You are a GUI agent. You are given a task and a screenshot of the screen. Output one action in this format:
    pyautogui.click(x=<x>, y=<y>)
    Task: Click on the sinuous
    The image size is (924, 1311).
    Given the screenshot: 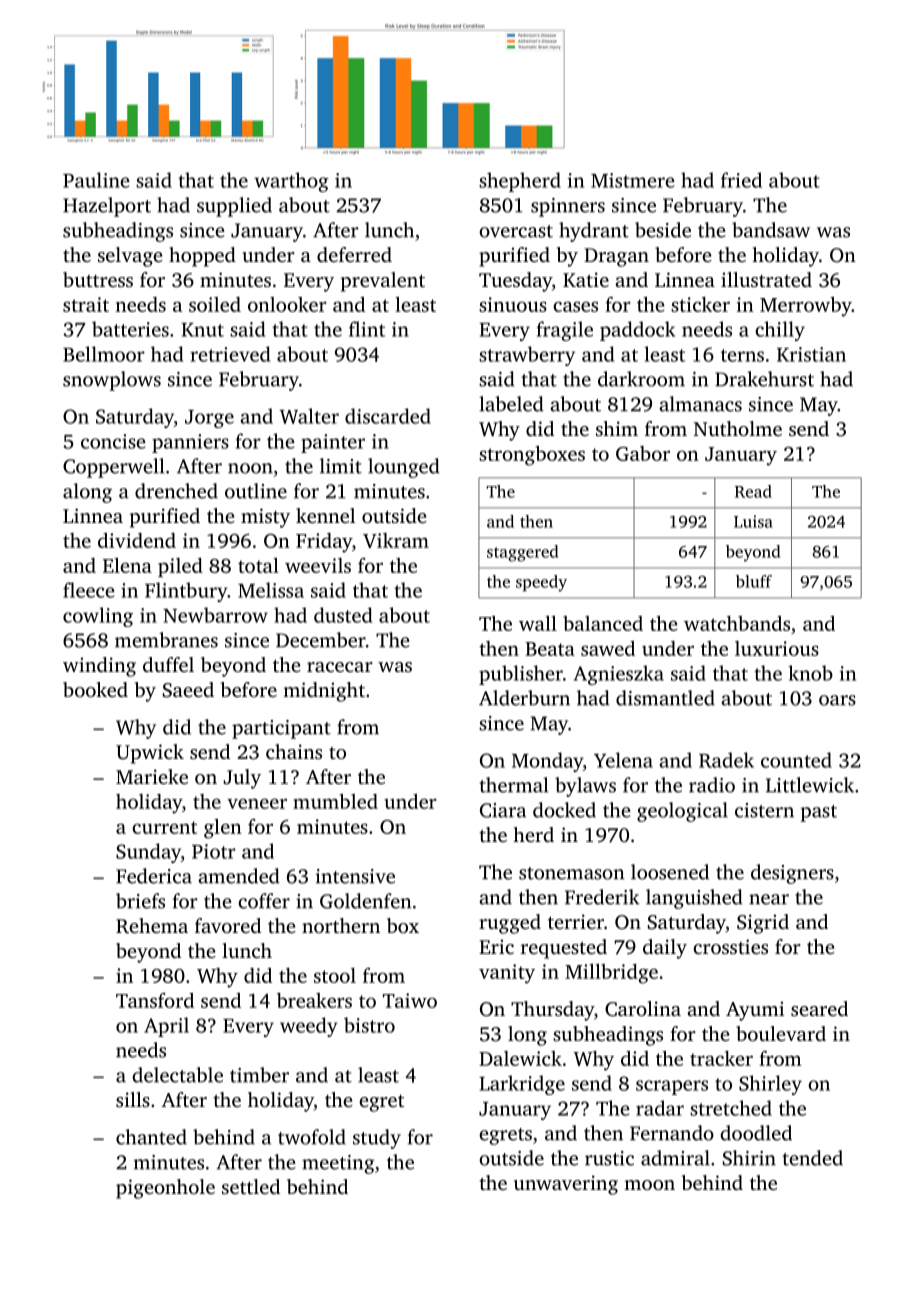 What is the action you would take?
    pyautogui.click(x=513, y=304)
